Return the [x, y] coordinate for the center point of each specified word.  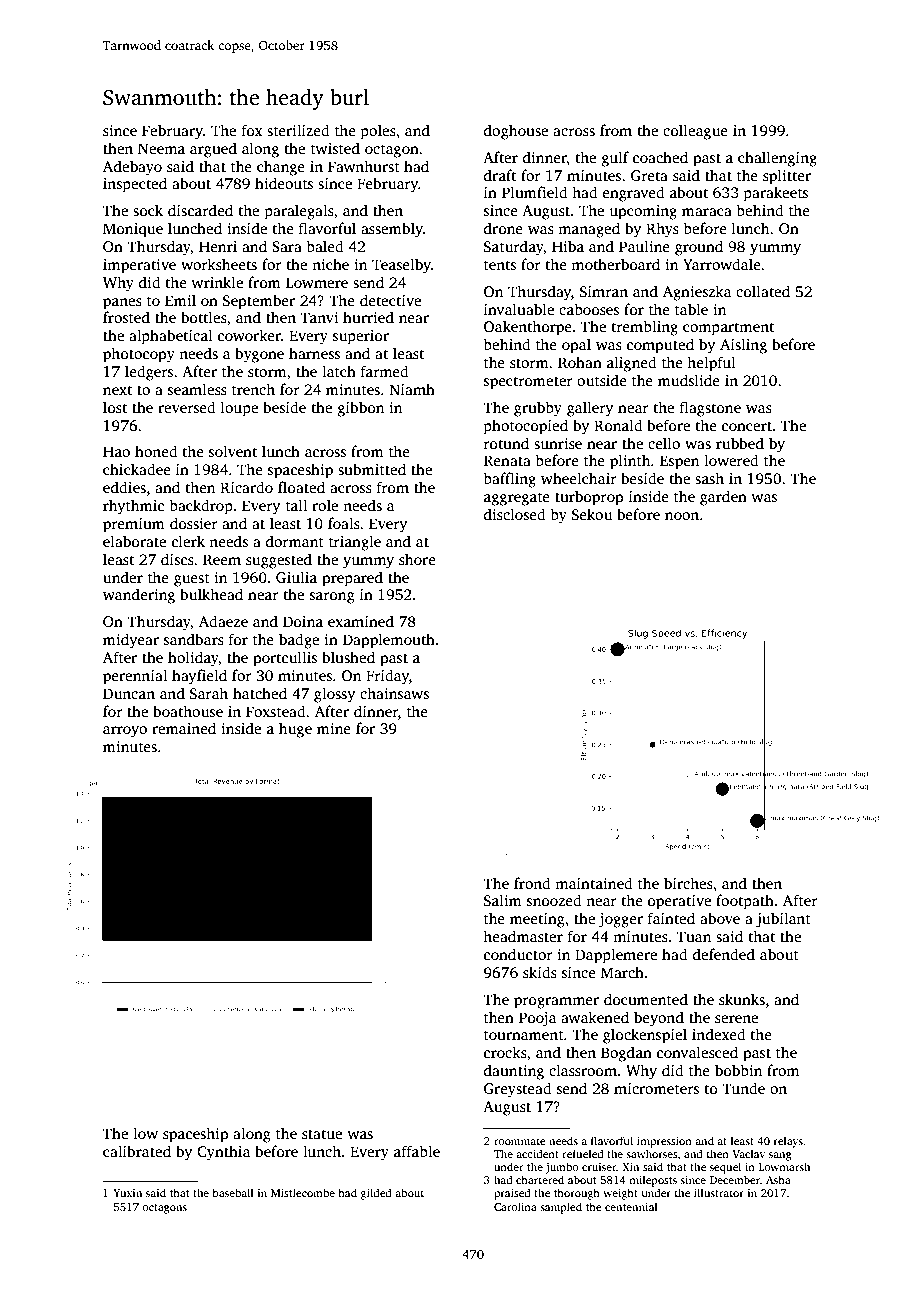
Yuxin [127, 1193]
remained [184, 728]
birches [688, 883]
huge [295, 730]
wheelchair [579, 478]
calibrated [137, 1151]
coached [660, 157]
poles [378, 132]
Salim [503, 900]
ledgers [149, 373]
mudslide [689, 380]
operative [679, 902]
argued [213, 150]
